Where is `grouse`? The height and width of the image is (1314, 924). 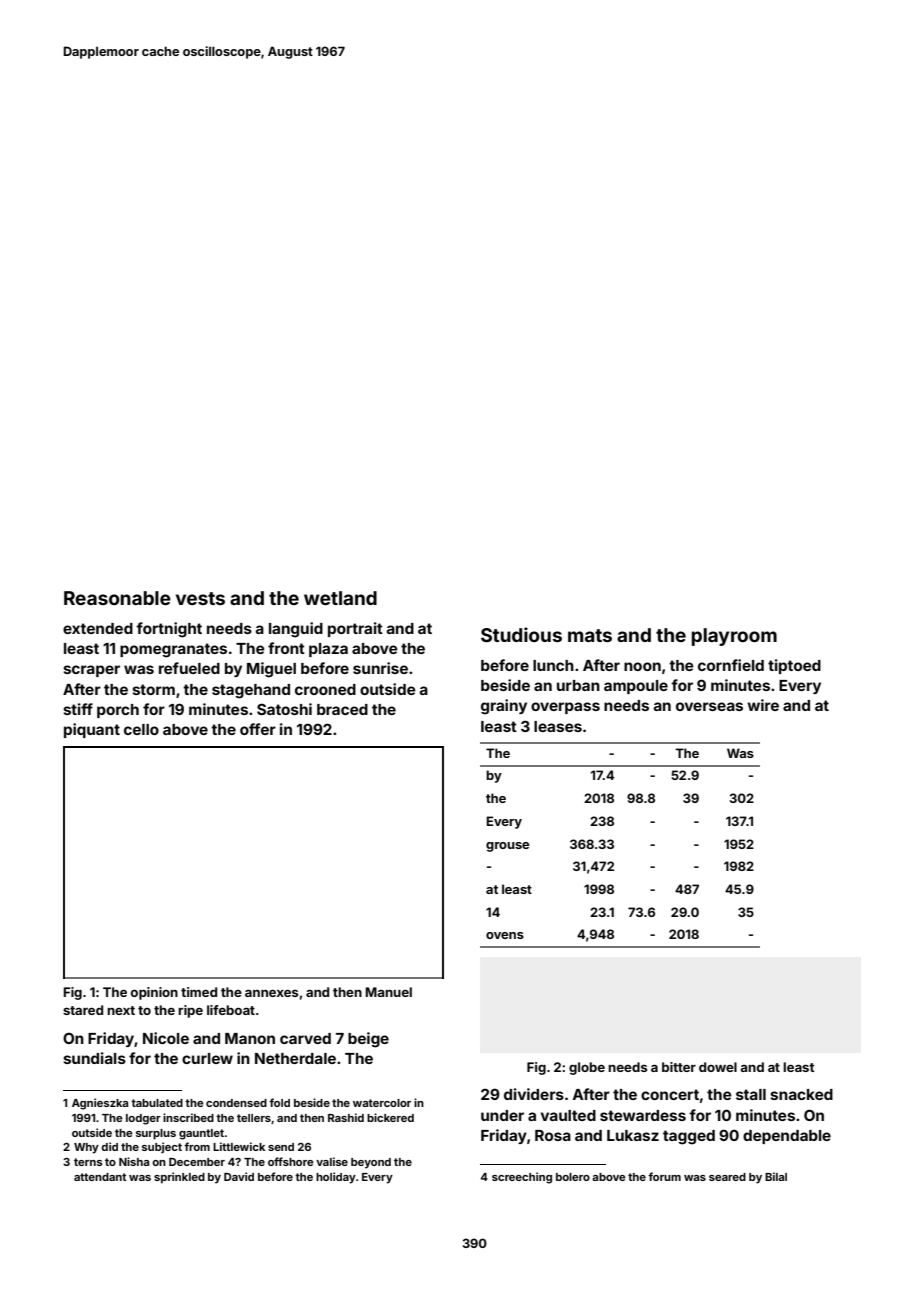 grouse is located at coordinates (507, 847).
